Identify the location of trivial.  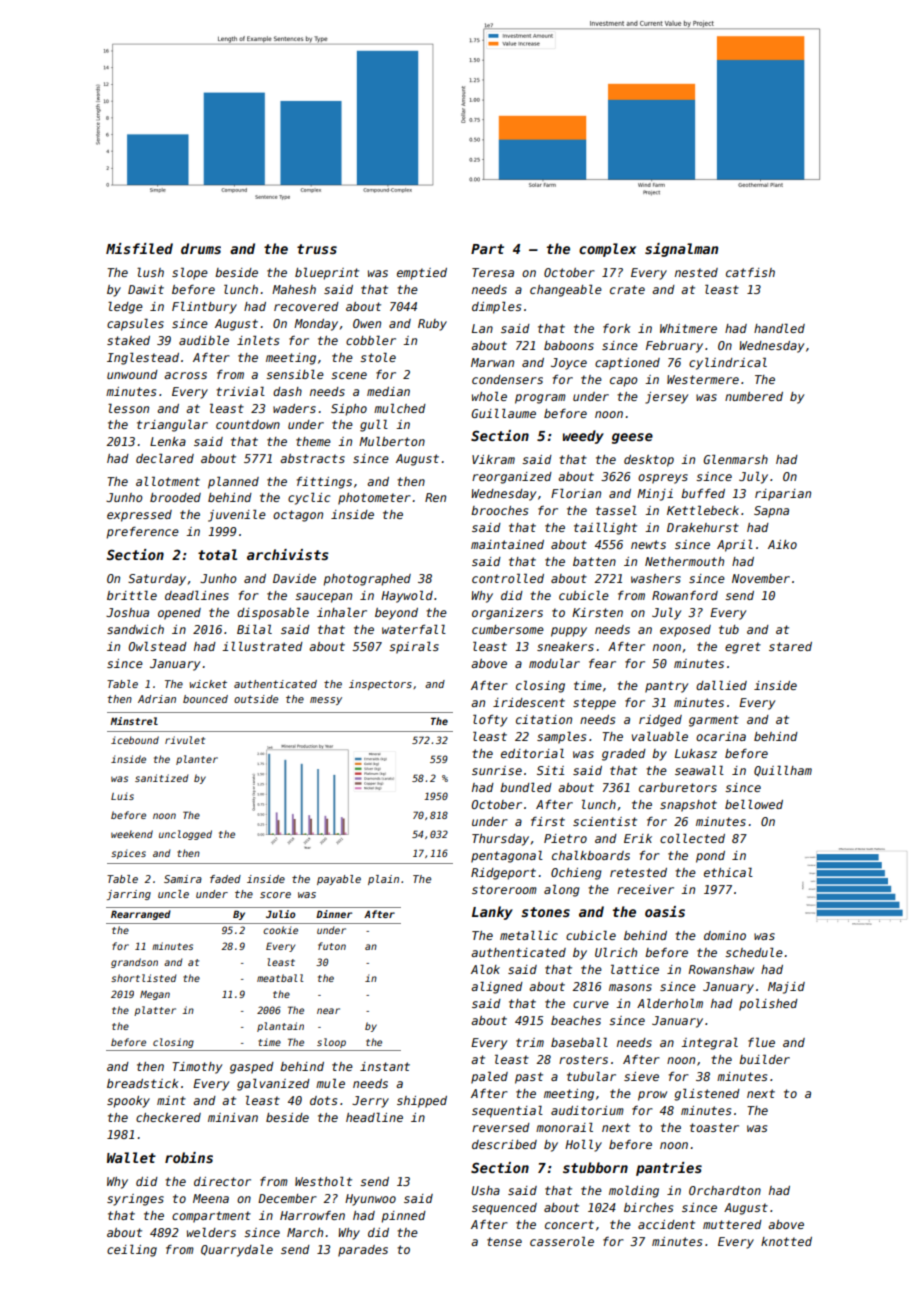
(240, 391).
